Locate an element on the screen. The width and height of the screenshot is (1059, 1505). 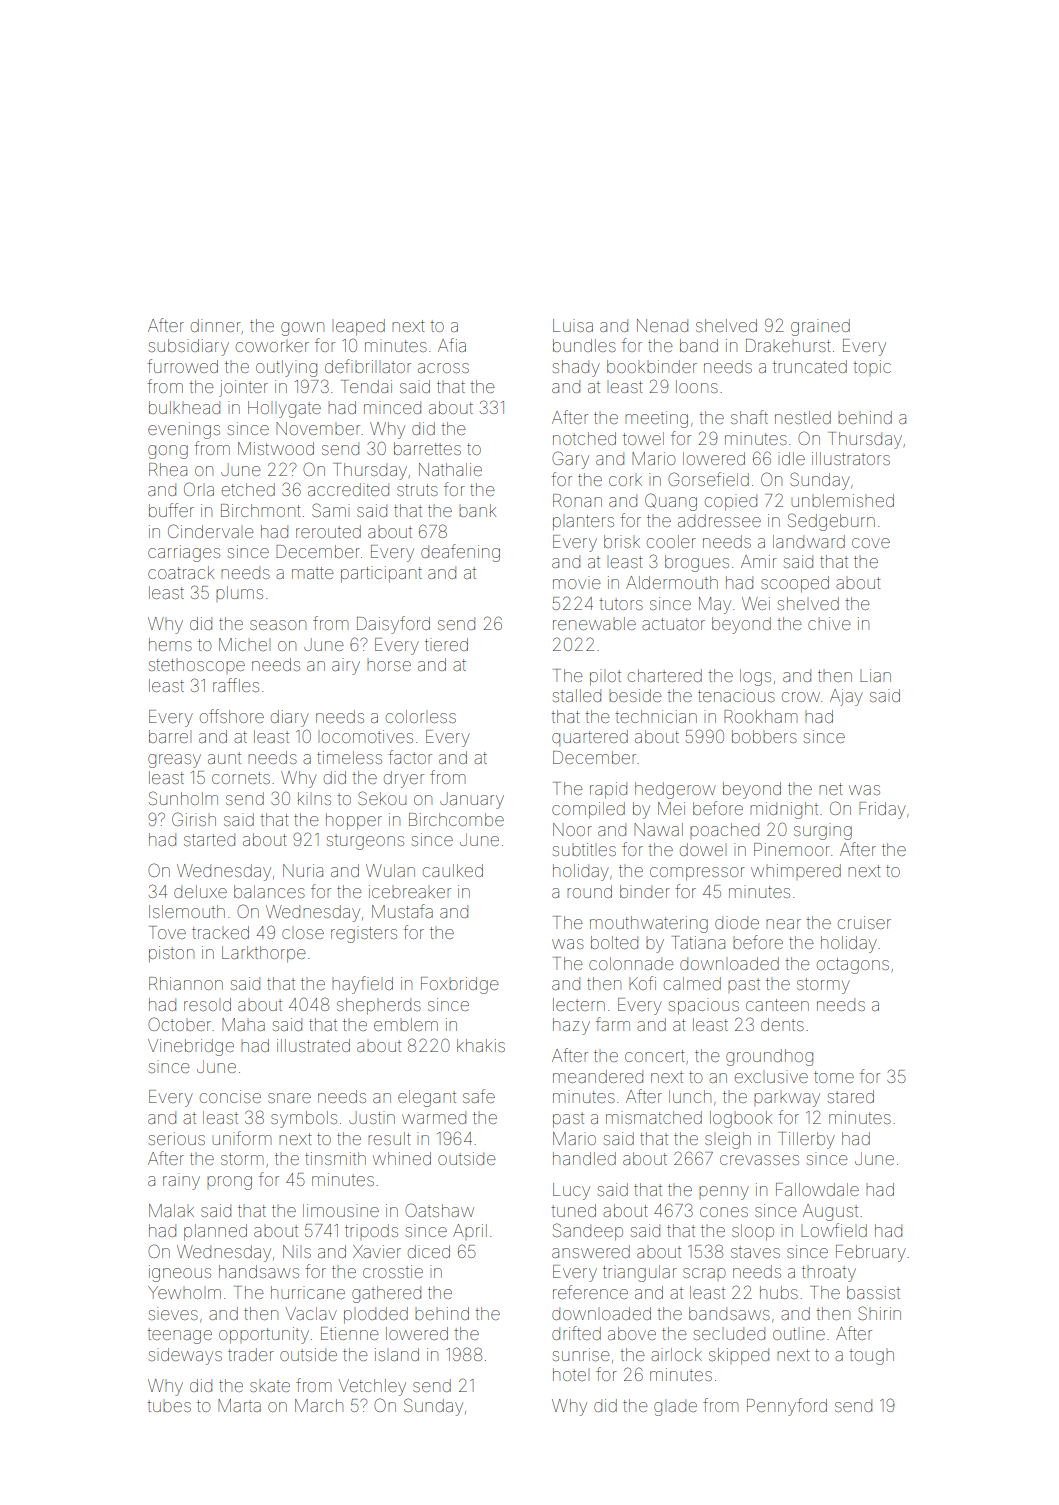
nestled is located at coordinates (803, 417).
